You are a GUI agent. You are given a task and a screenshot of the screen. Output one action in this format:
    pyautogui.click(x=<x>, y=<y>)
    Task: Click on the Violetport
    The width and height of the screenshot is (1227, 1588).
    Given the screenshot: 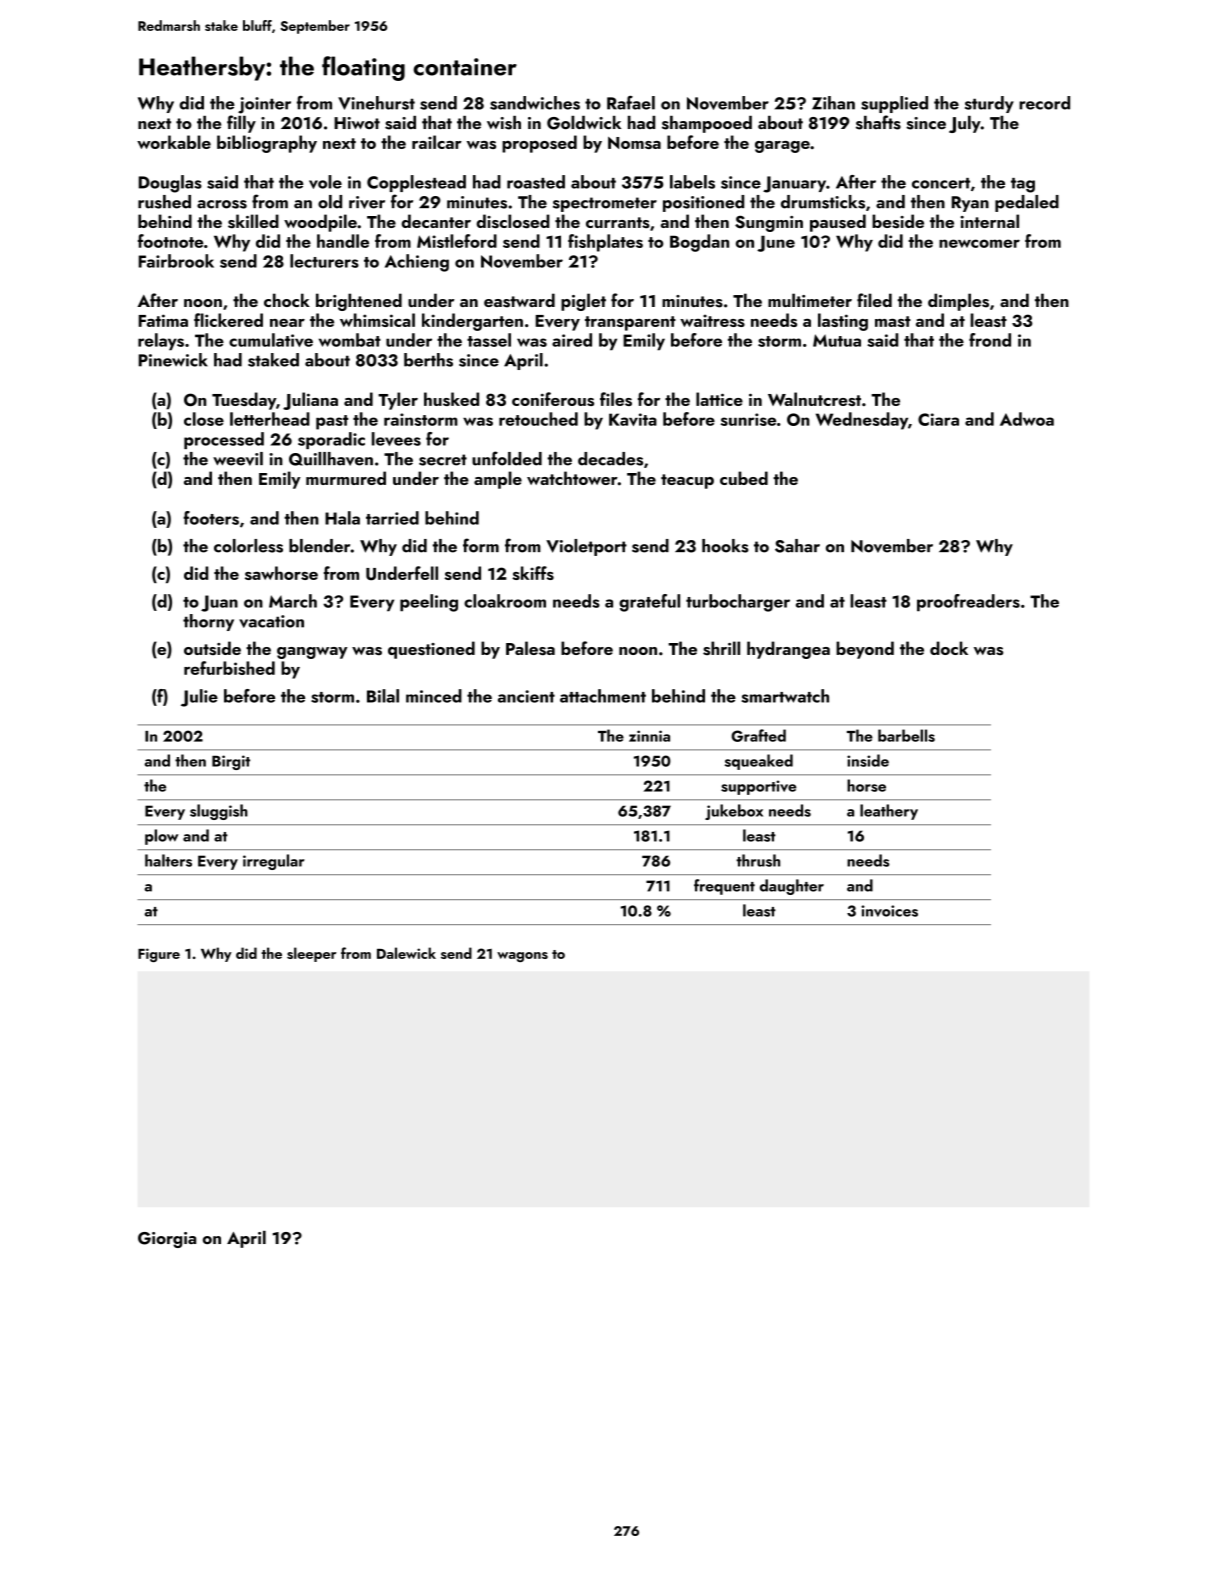 What is the action you would take?
    pyautogui.click(x=586, y=547)
